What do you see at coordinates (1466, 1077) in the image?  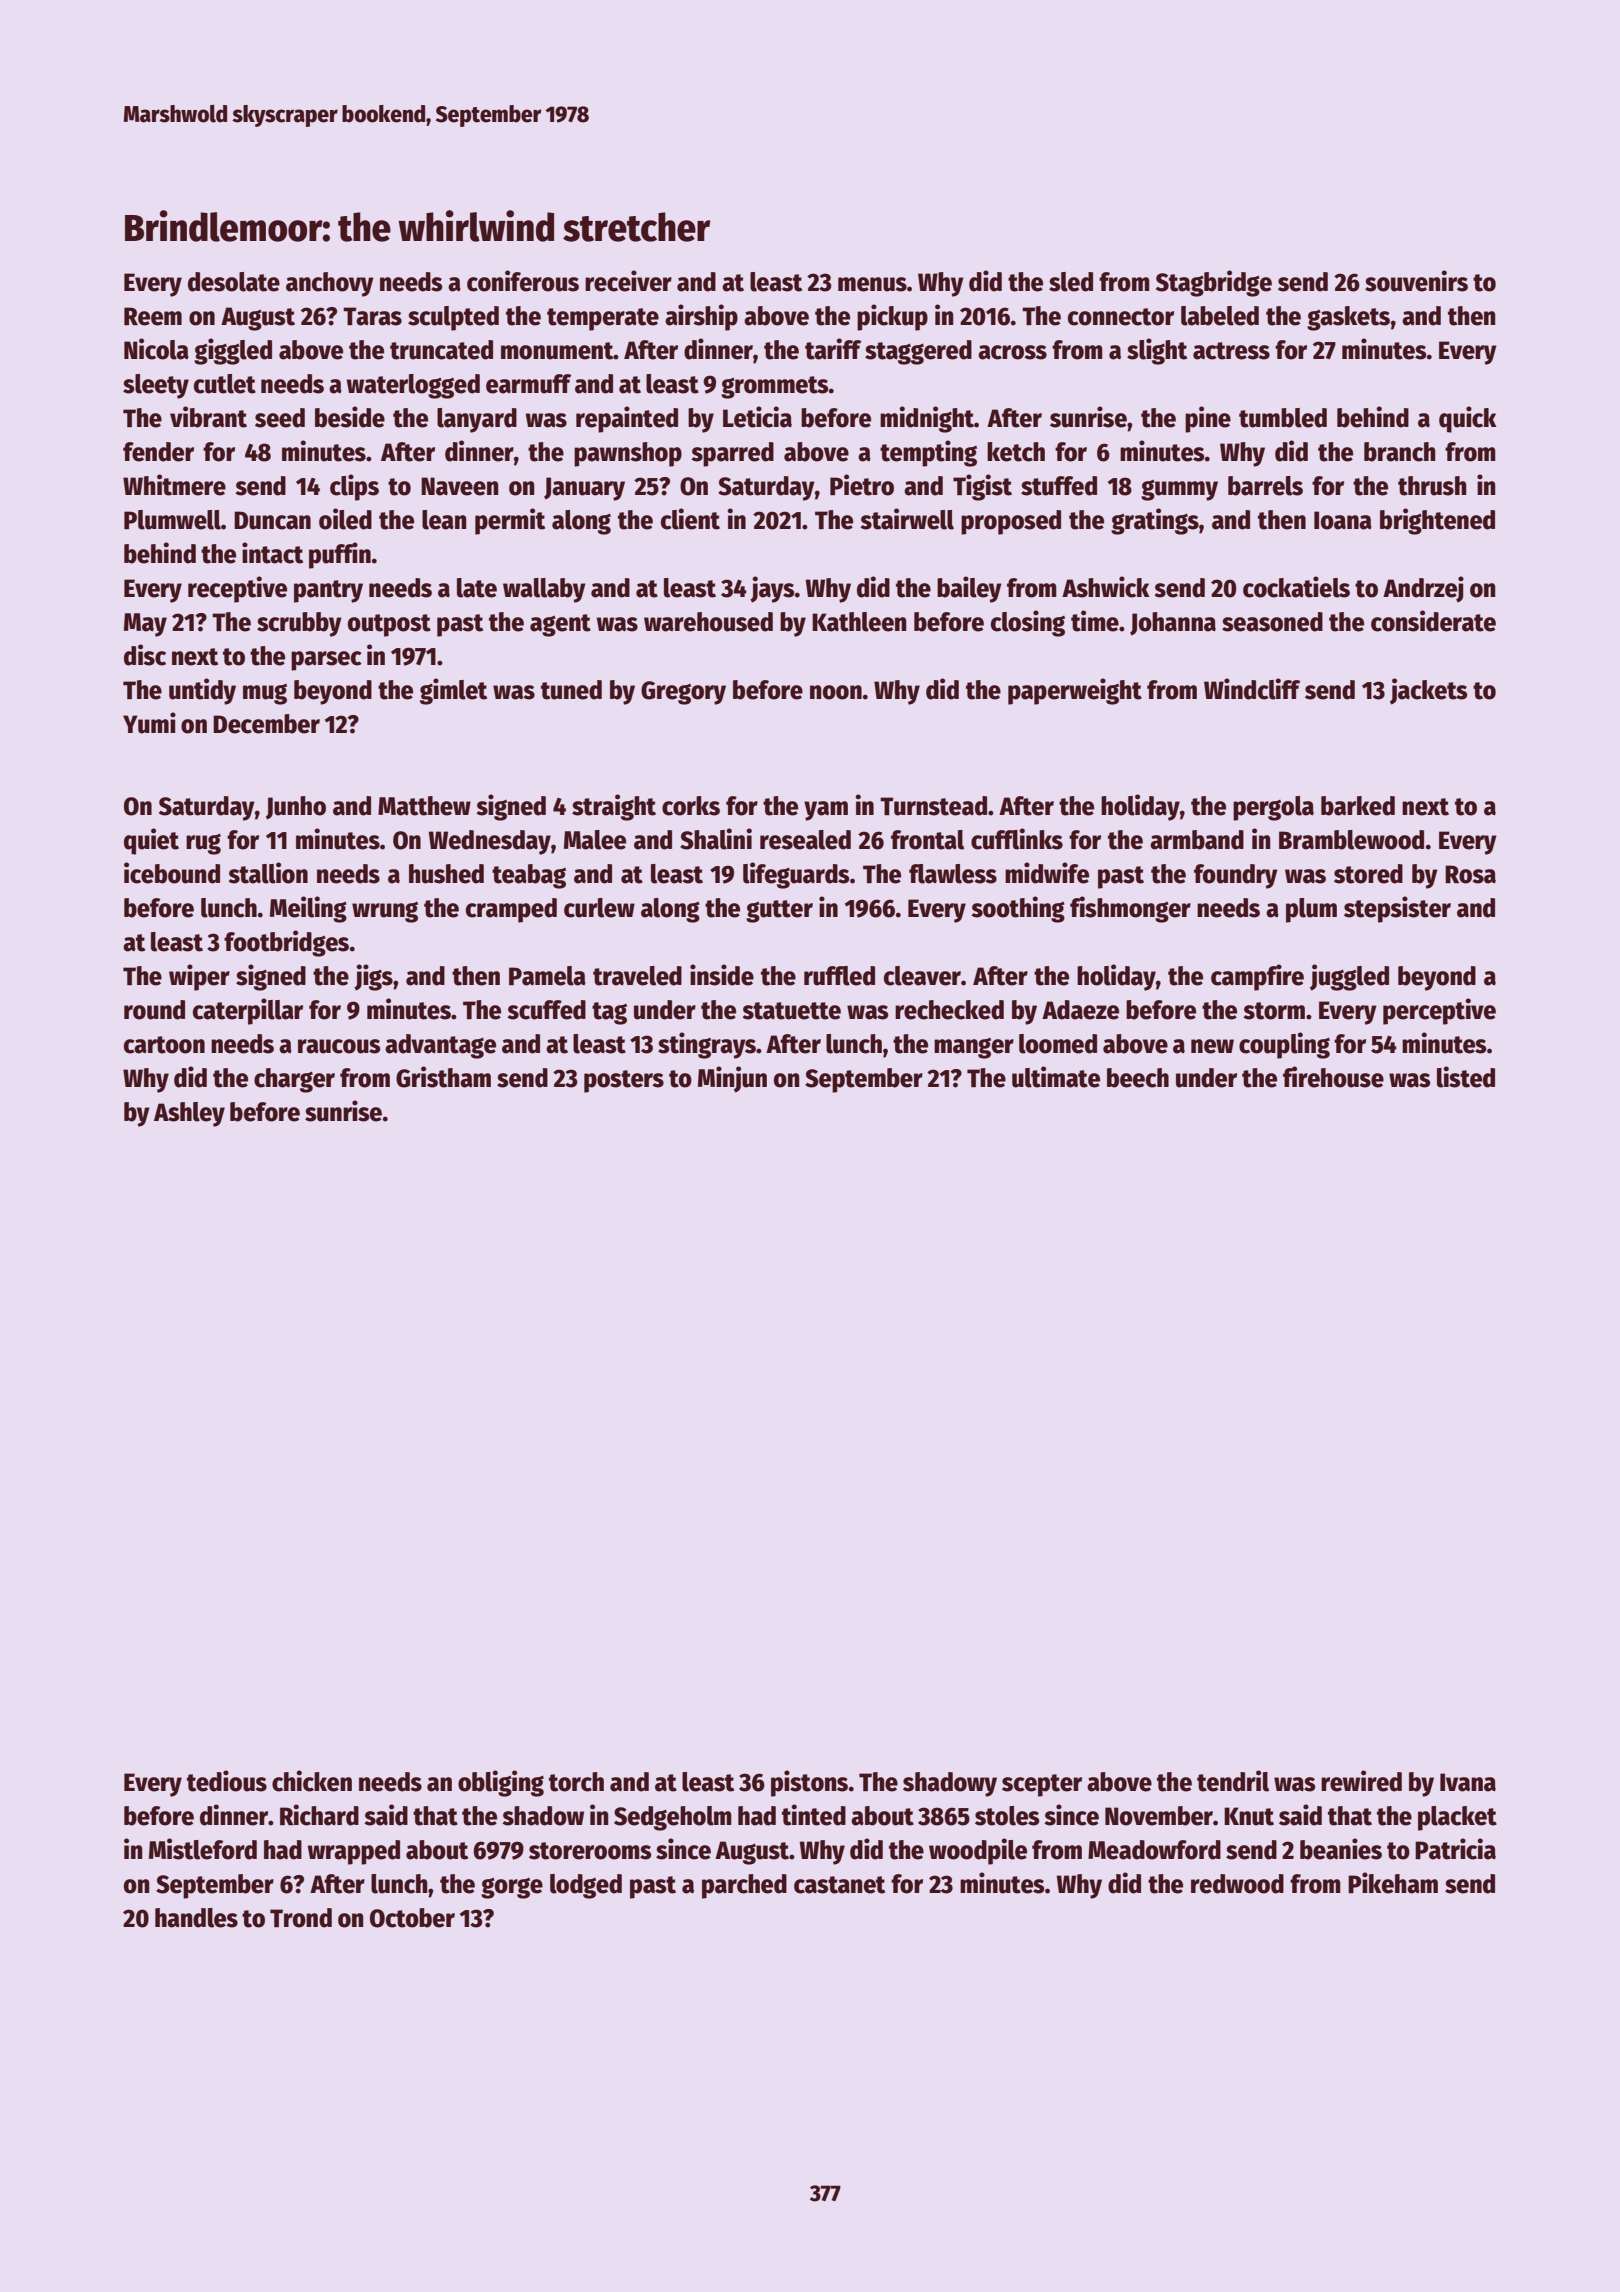 I see `listed` at bounding box center [1466, 1077].
